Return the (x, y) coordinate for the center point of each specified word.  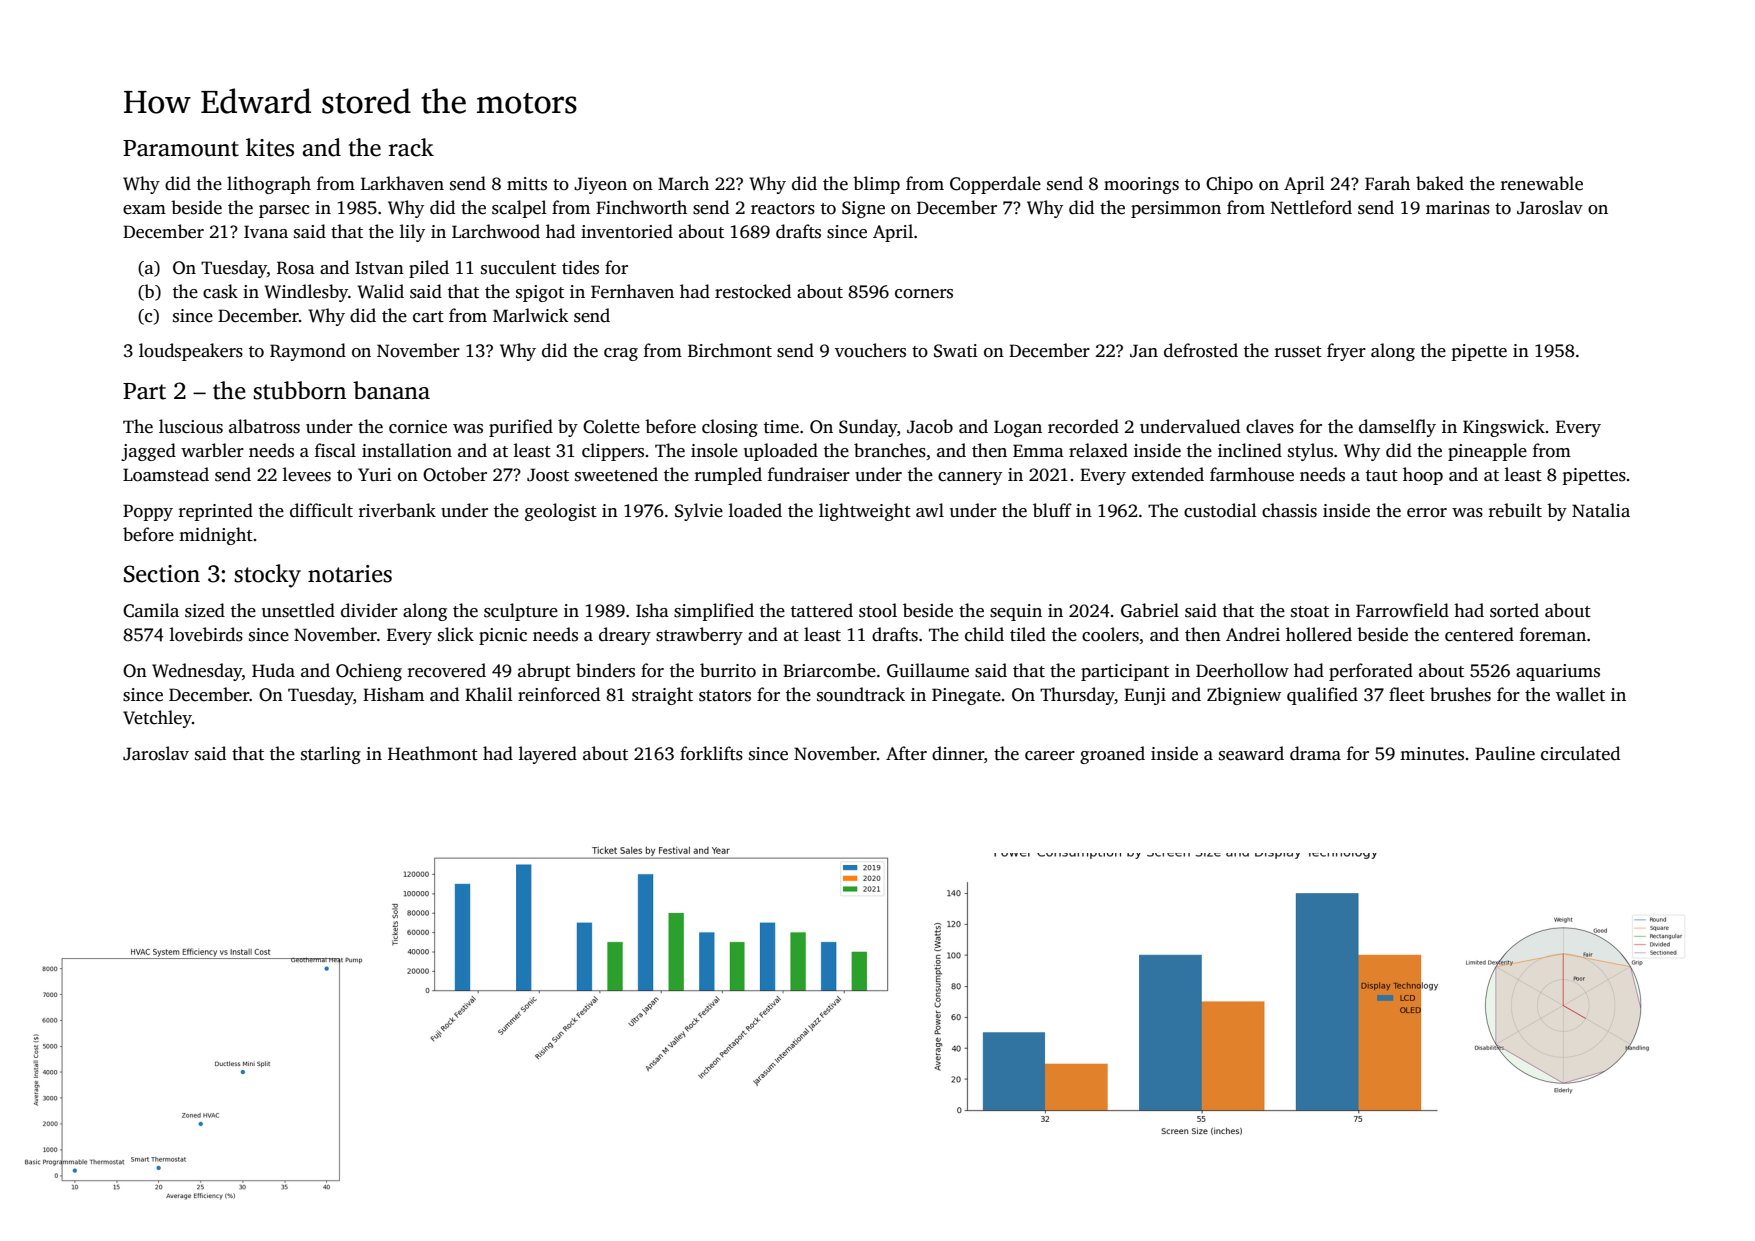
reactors (783, 209)
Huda (273, 670)
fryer (1346, 352)
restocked (753, 291)
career (1050, 756)
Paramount (181, 148)
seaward (1251, 753)
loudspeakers (191, 352)
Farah (1387, 183)
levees (307, 474)
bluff (1052, 510)
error (1427, 513)
